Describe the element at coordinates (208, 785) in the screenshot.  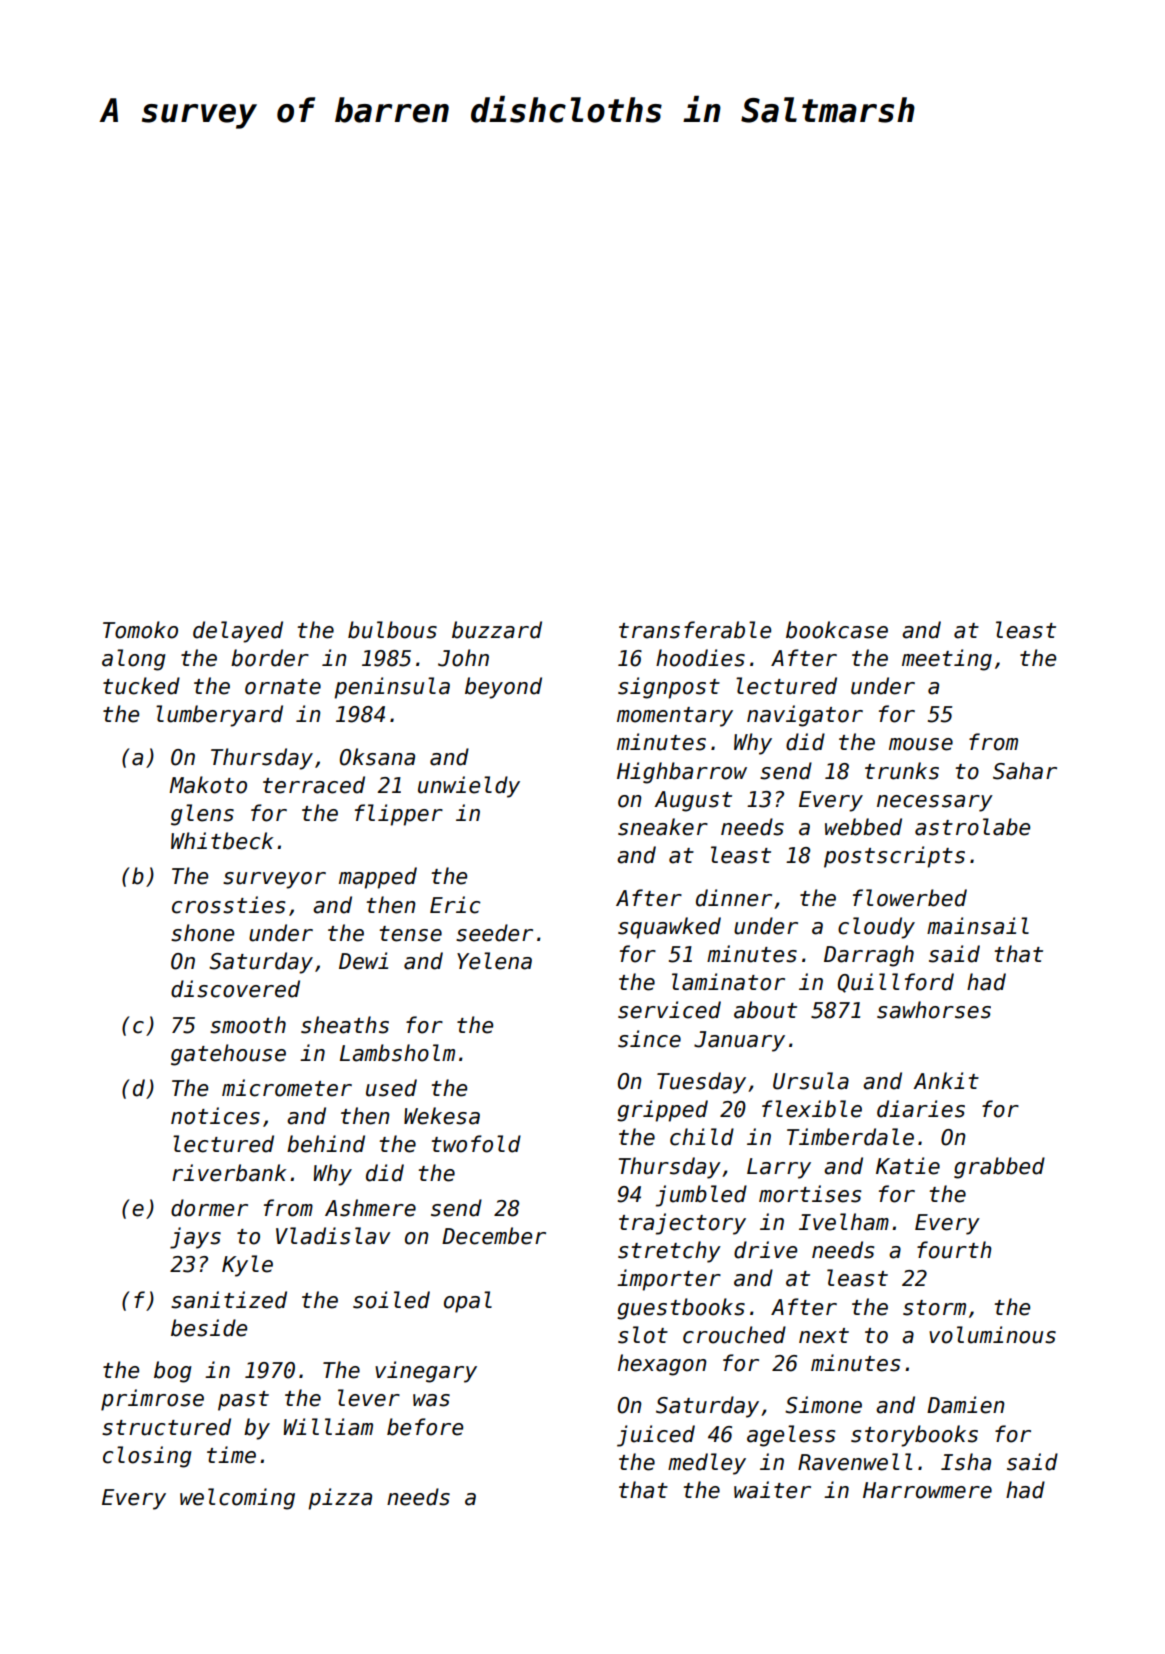
I see `Makoto` at that location.
